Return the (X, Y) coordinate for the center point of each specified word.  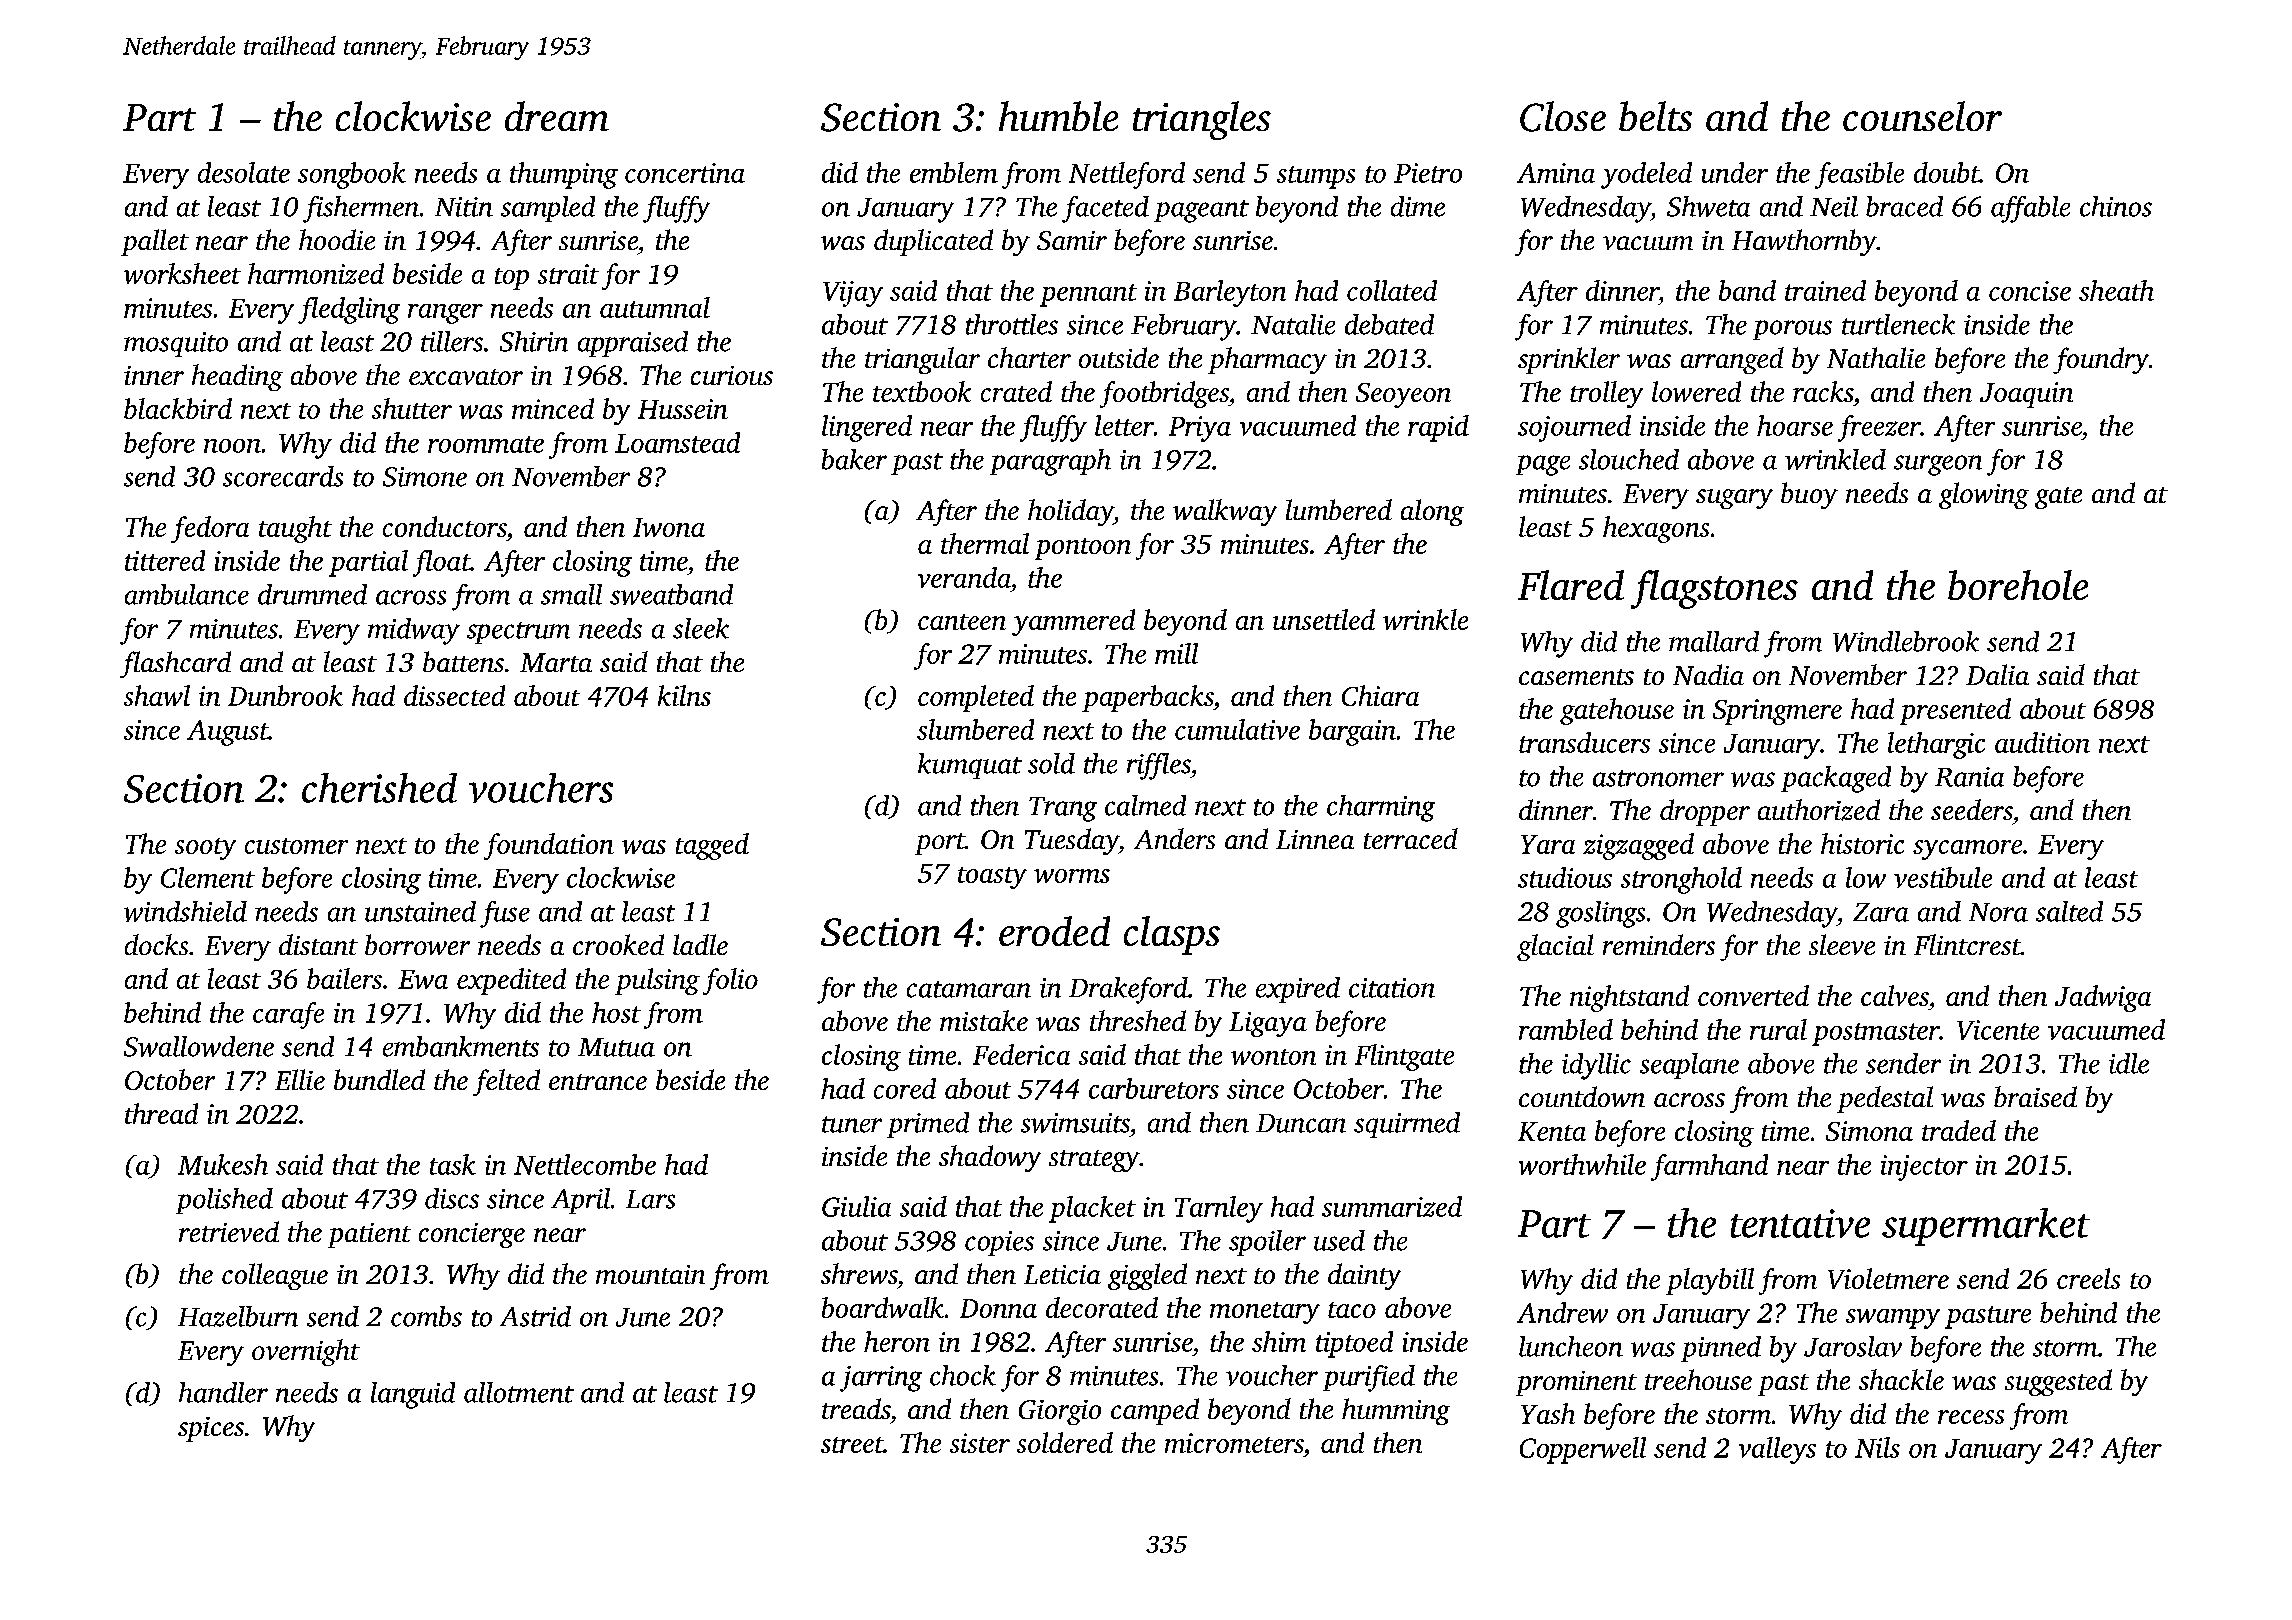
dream (557, 116)
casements (1576, 677)
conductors (444, 526)
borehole (2018, 585)
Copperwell (1583, 1450)
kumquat (970, 766)
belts (1655, 116)
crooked (618, 944)
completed (976, 698)
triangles (1202, 120)
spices (211, 1429)
